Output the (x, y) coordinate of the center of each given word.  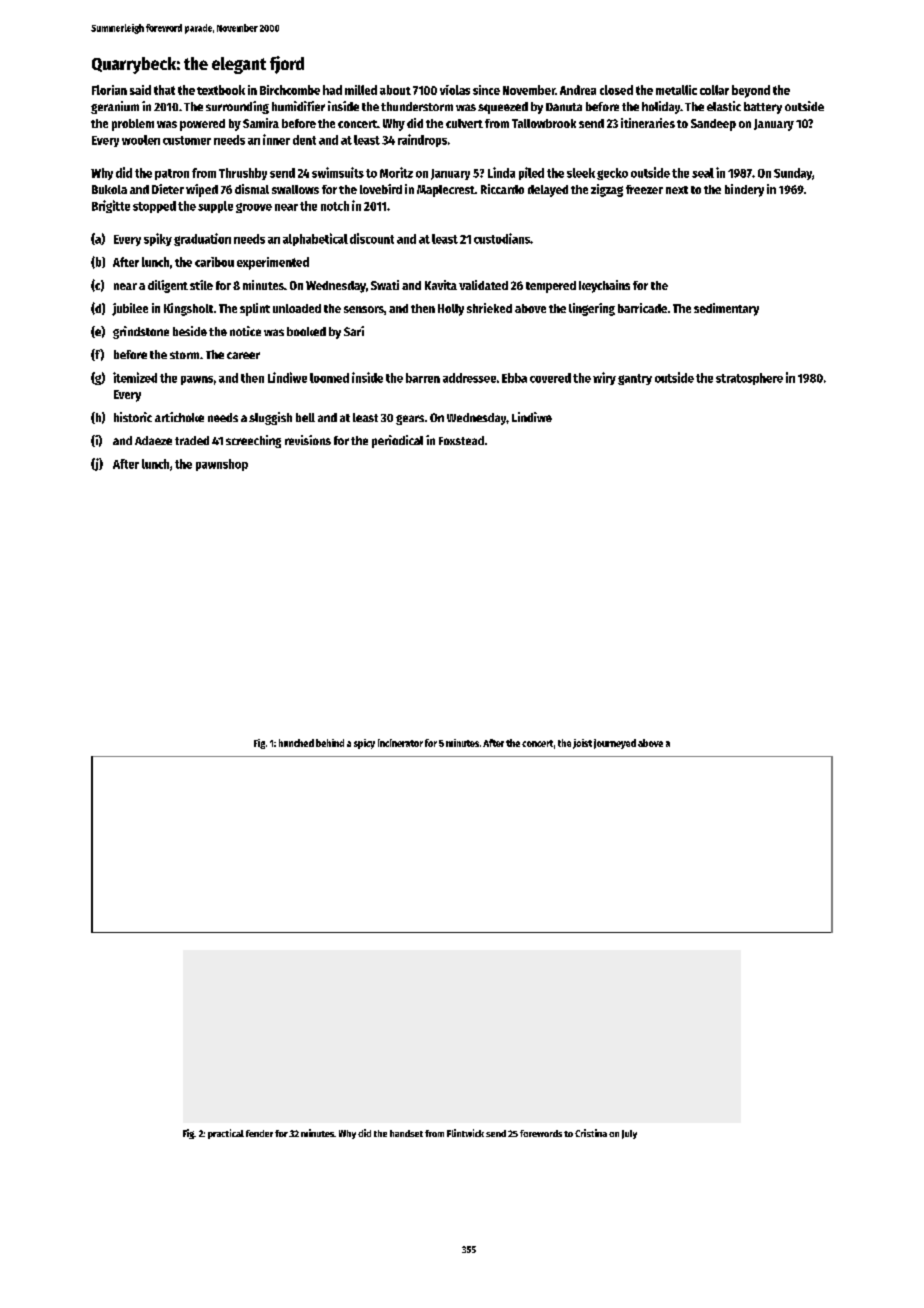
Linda (501, 172)
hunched (296, 743)
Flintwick (465, 1133)
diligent (168, 286)
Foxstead (461, 440)
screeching (253, 441)
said (140, 90)
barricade (642, 308)
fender (259, 1133)
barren (423, 378)
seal (703, 173)
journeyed (615, 744)
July (629, 1134)
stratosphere (749, 379)
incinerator (400, 743)
